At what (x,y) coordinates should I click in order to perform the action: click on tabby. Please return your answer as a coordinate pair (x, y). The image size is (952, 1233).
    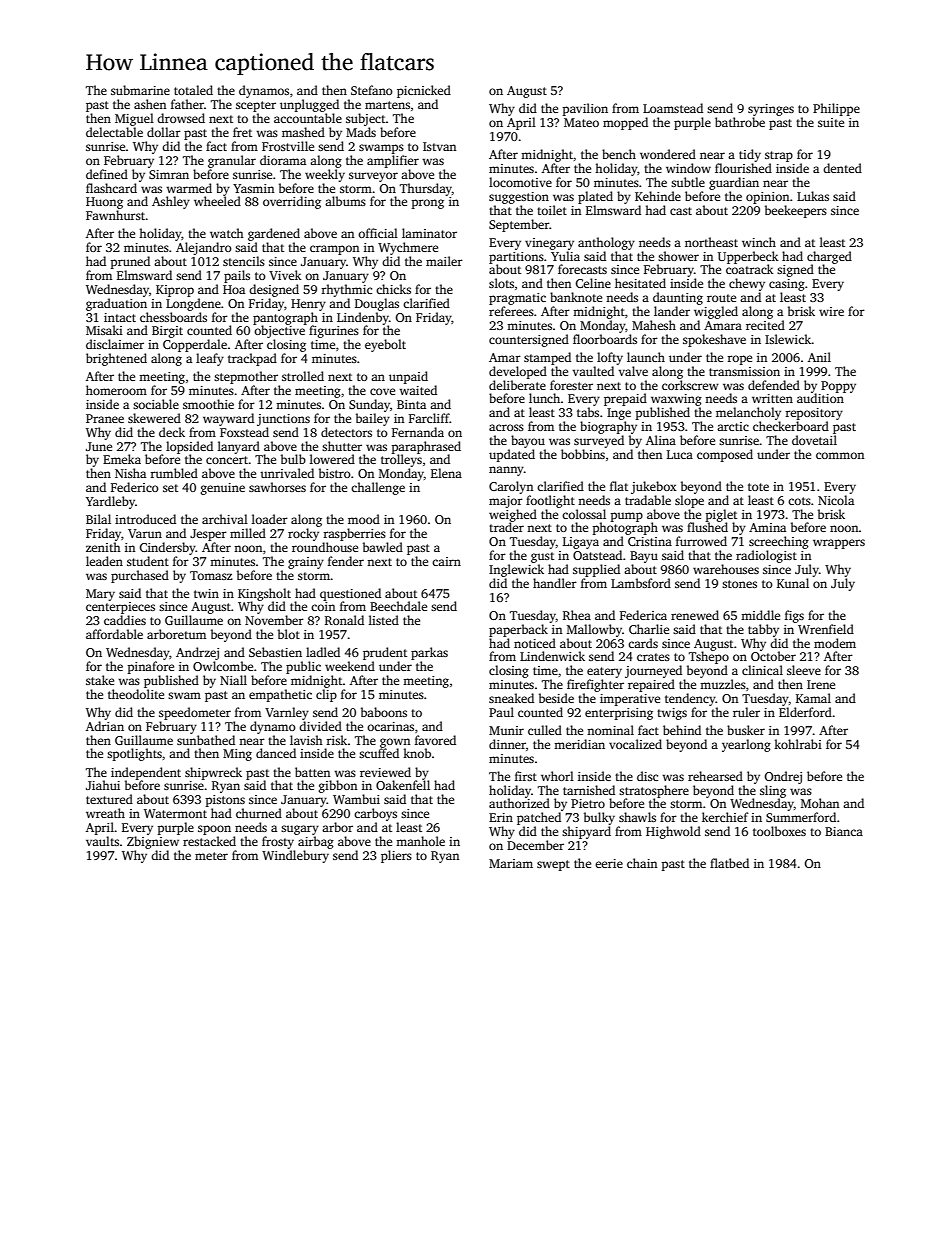
    Looking at the image, I should click on (763, 630).
